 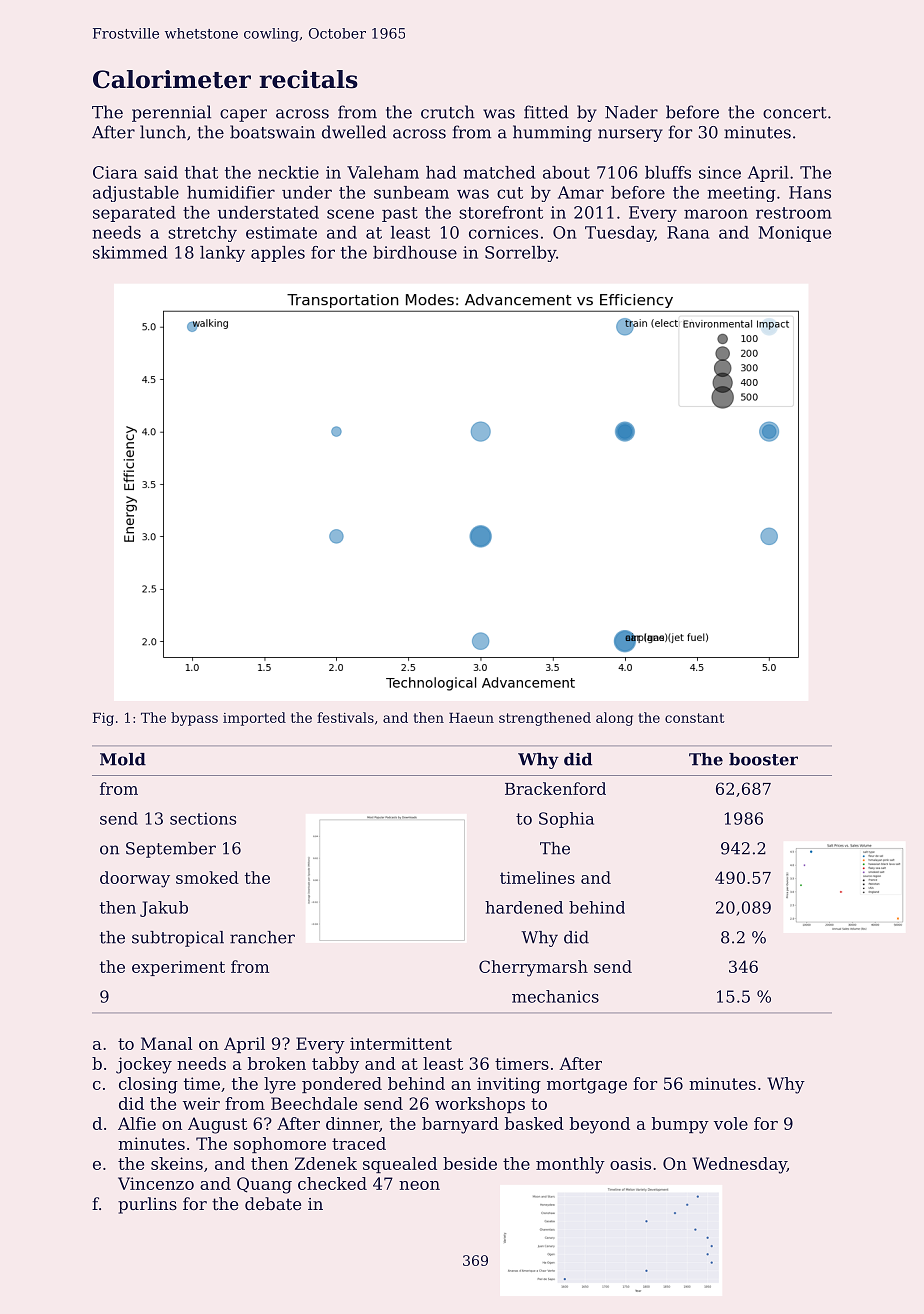 I want to click on skimmed, so click(x=130, y=252).
